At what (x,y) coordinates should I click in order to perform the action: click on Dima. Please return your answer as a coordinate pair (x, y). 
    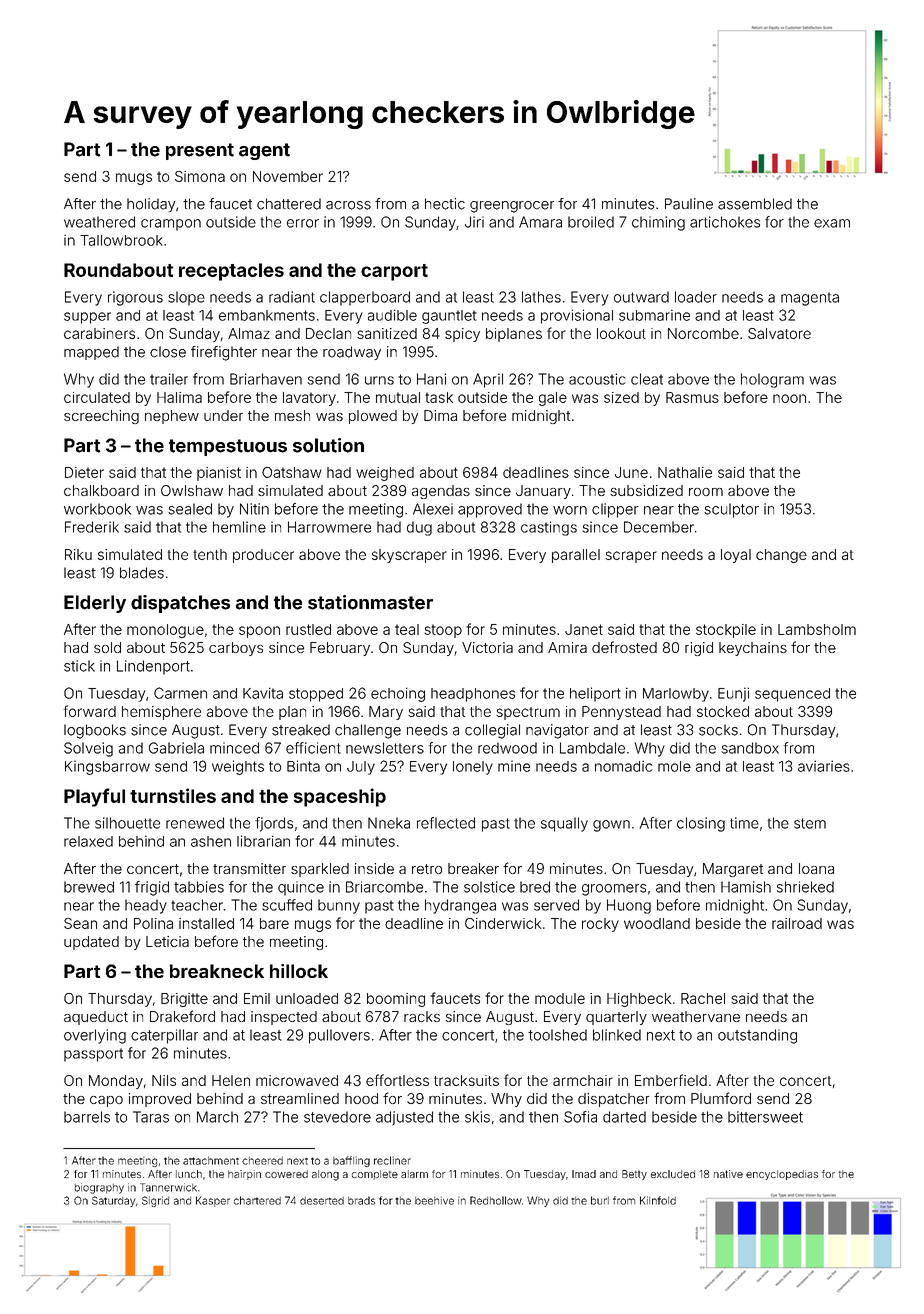
    Looking at the image, I should click on (440, 415).
